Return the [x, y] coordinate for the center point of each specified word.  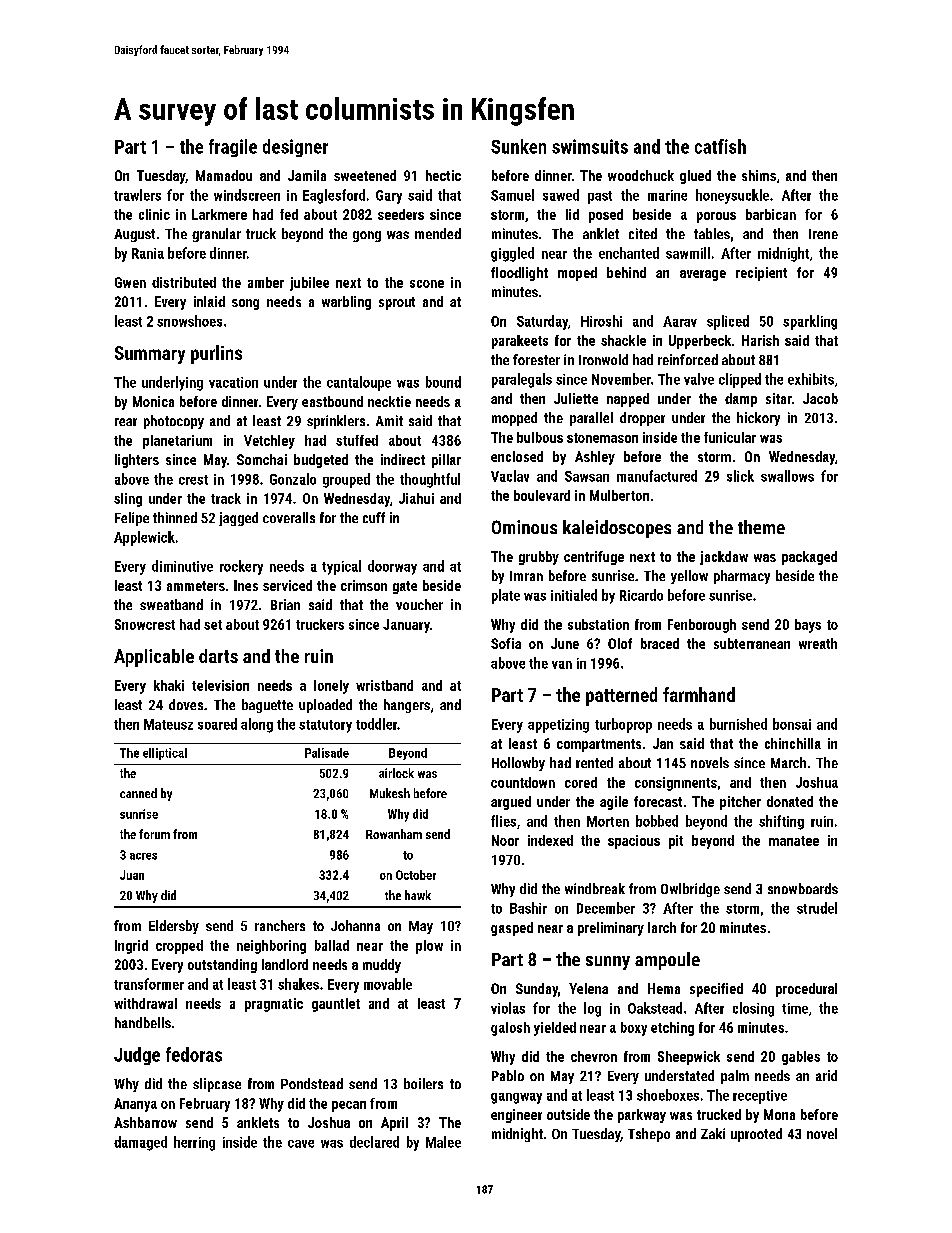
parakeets [520, 342]
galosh [510, 1029]
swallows [787, 476]
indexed [550, 840]
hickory [758, 419]
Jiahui [416, 498]
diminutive [182, 566]
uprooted [756, 1135]
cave [301, 1144]
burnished [738, 724]
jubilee [309, 284]
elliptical [165, 754]
